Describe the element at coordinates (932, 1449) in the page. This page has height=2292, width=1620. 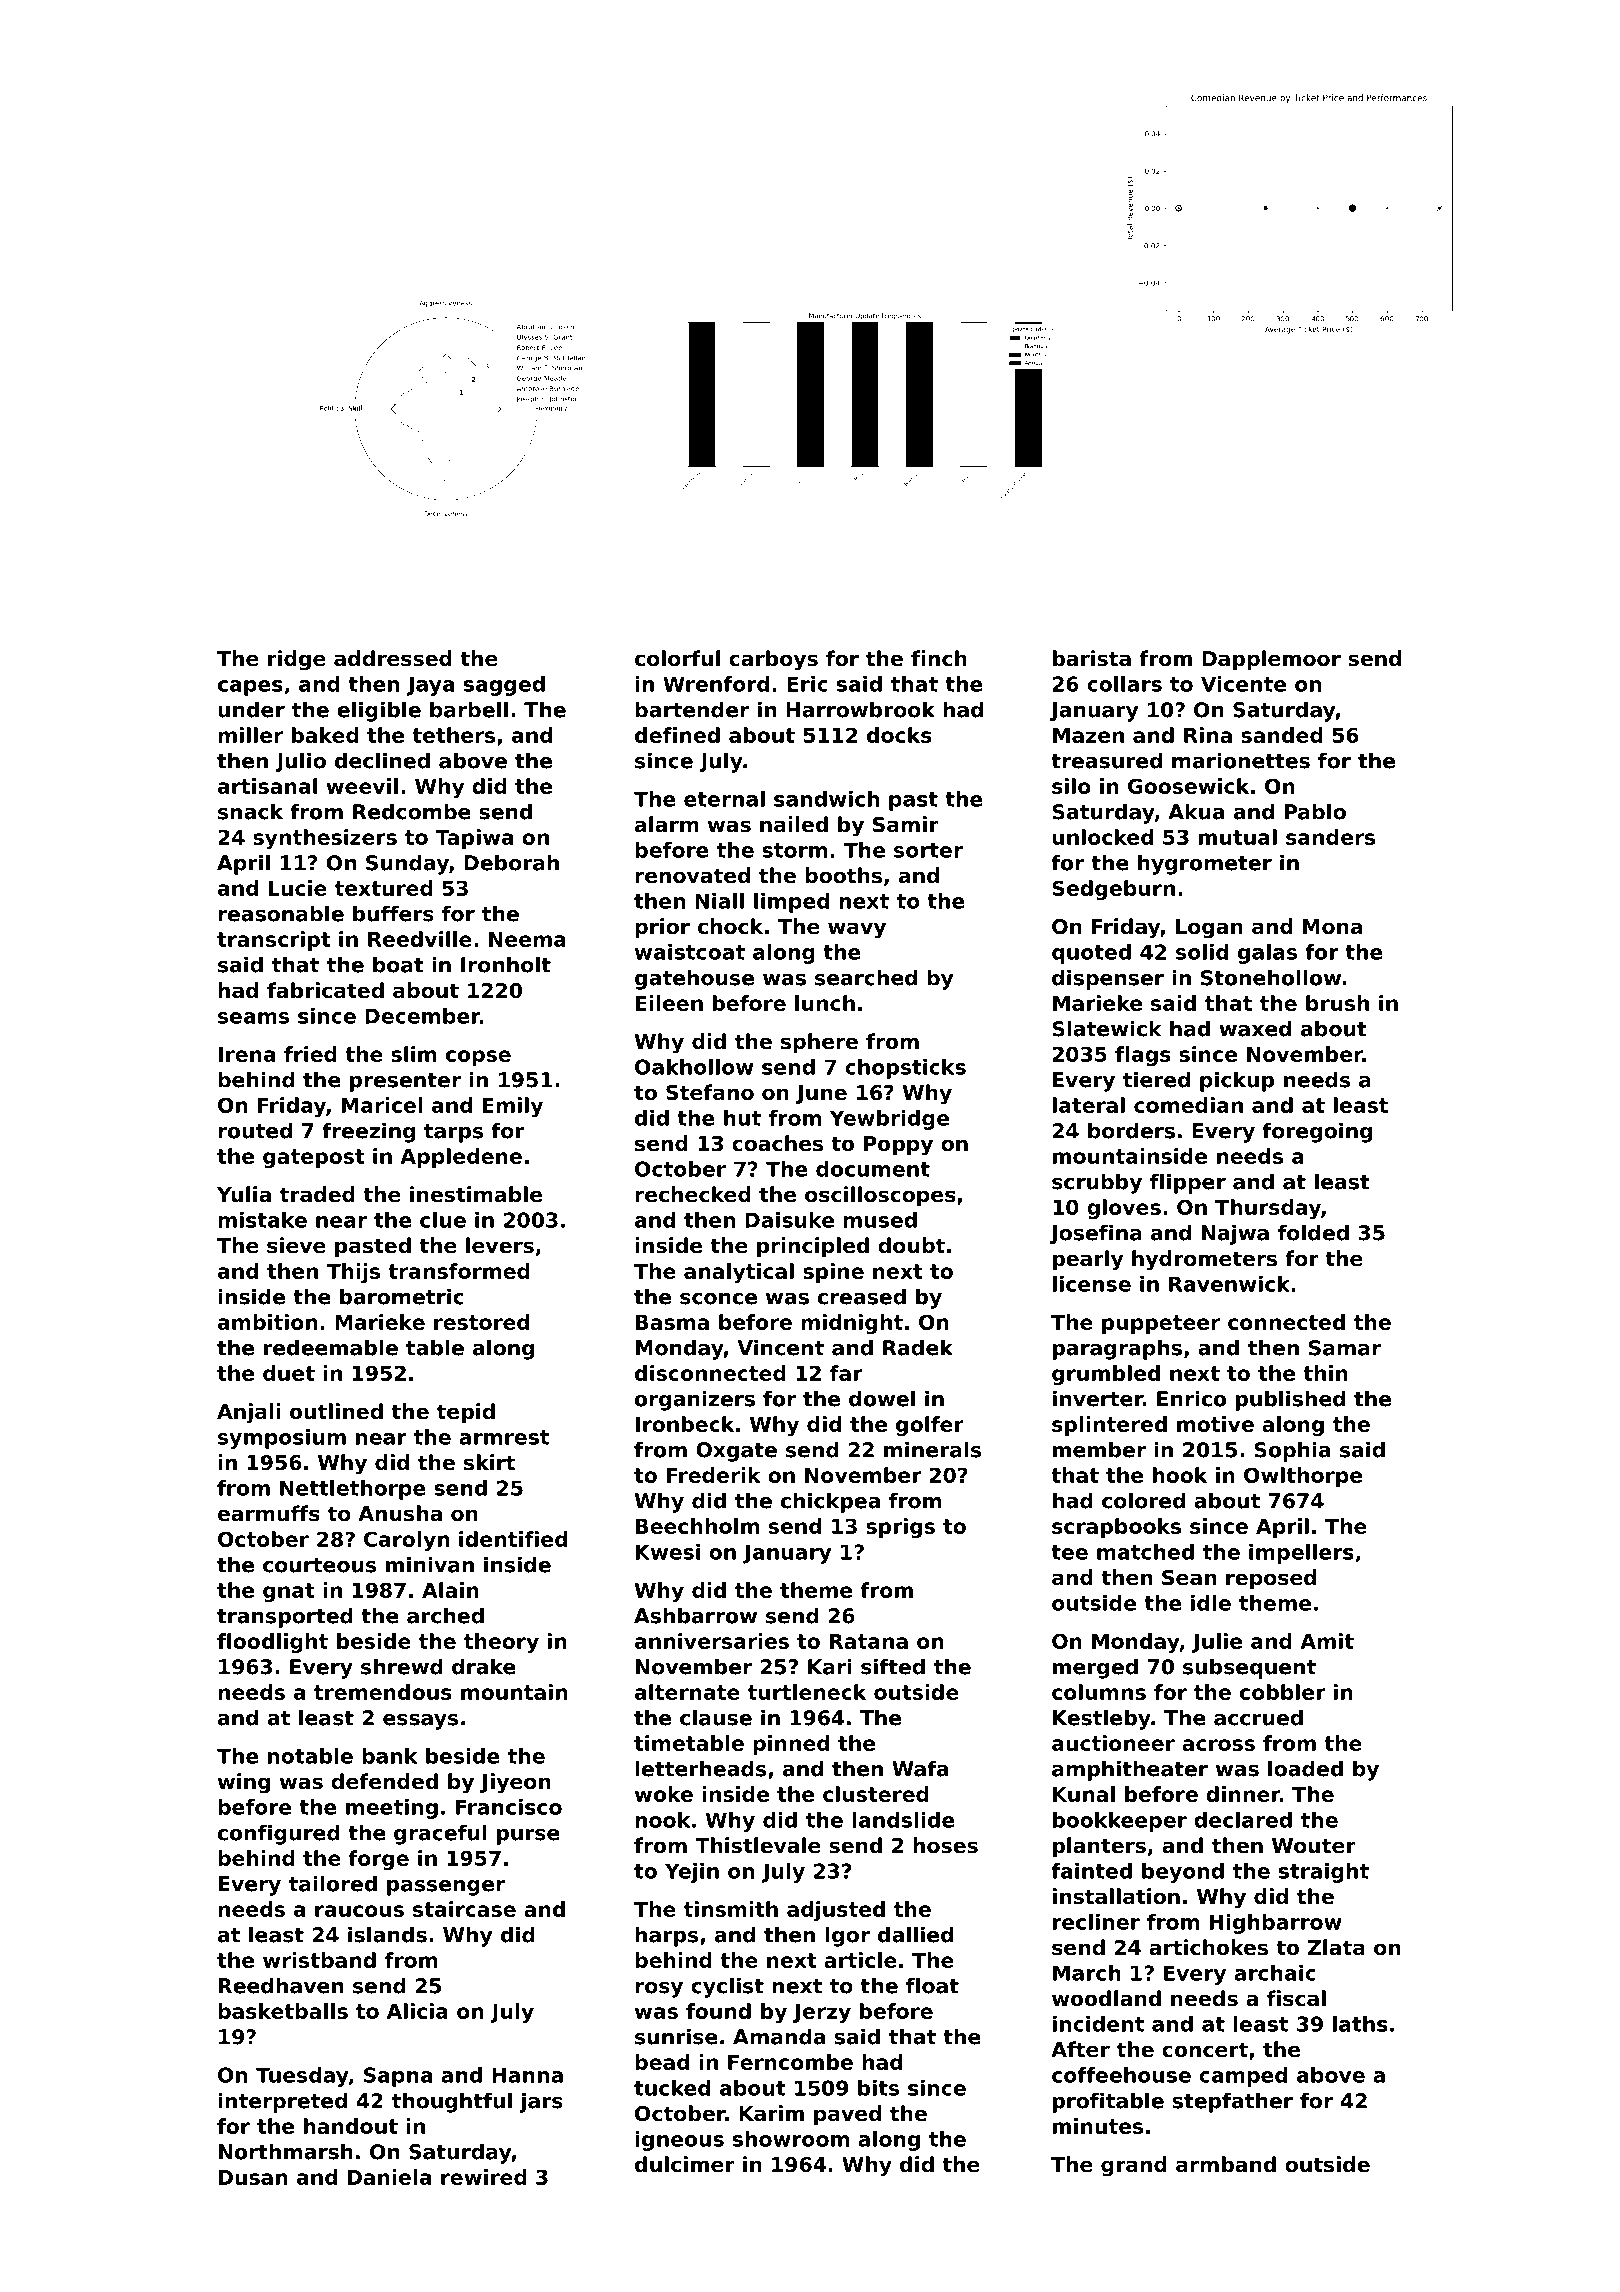
I see `minerals` at that location.
